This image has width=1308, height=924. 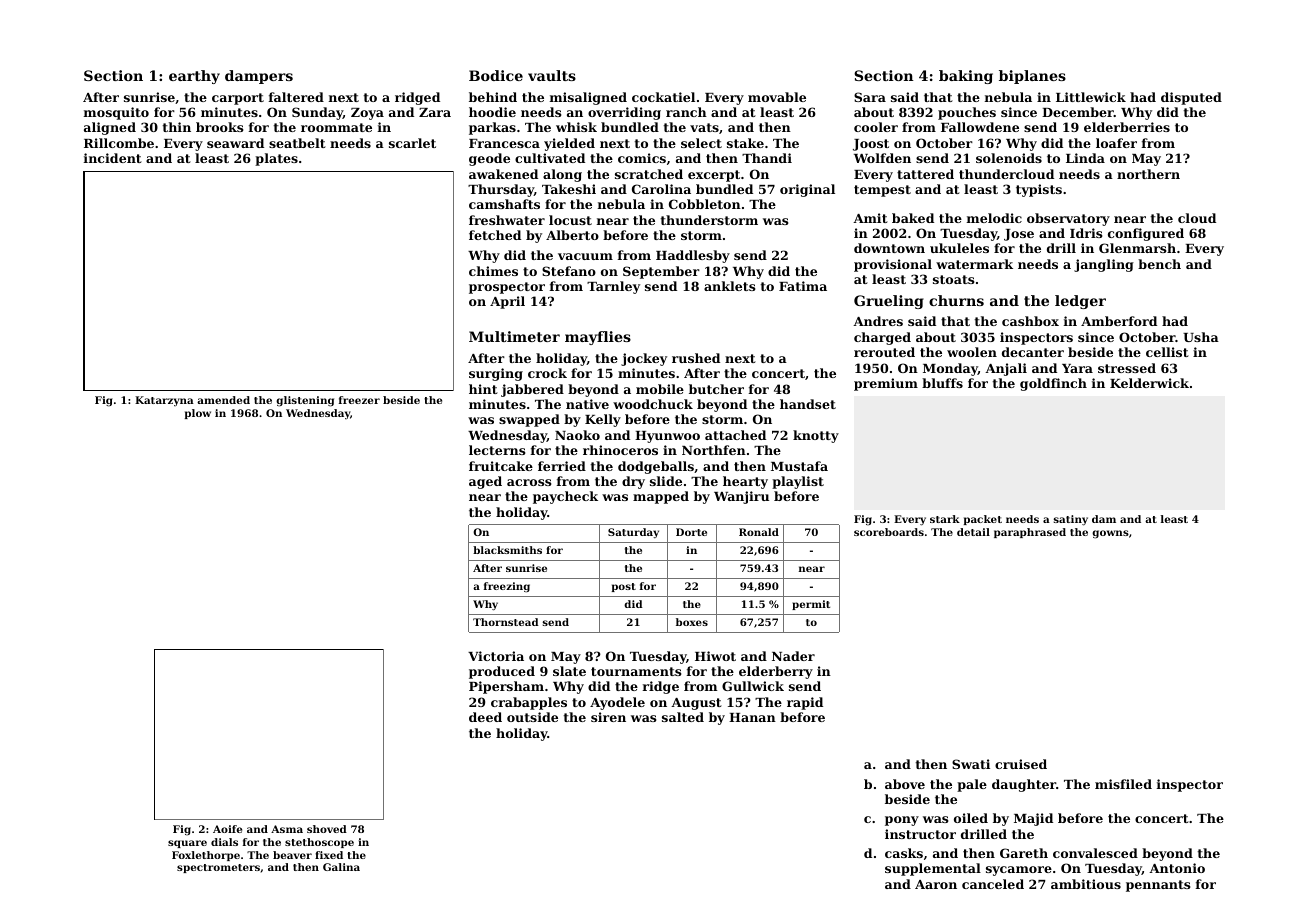 What do you see at coordinates (259, 77) in the image?
I see `dampers` at bounding box center [259, 77].
